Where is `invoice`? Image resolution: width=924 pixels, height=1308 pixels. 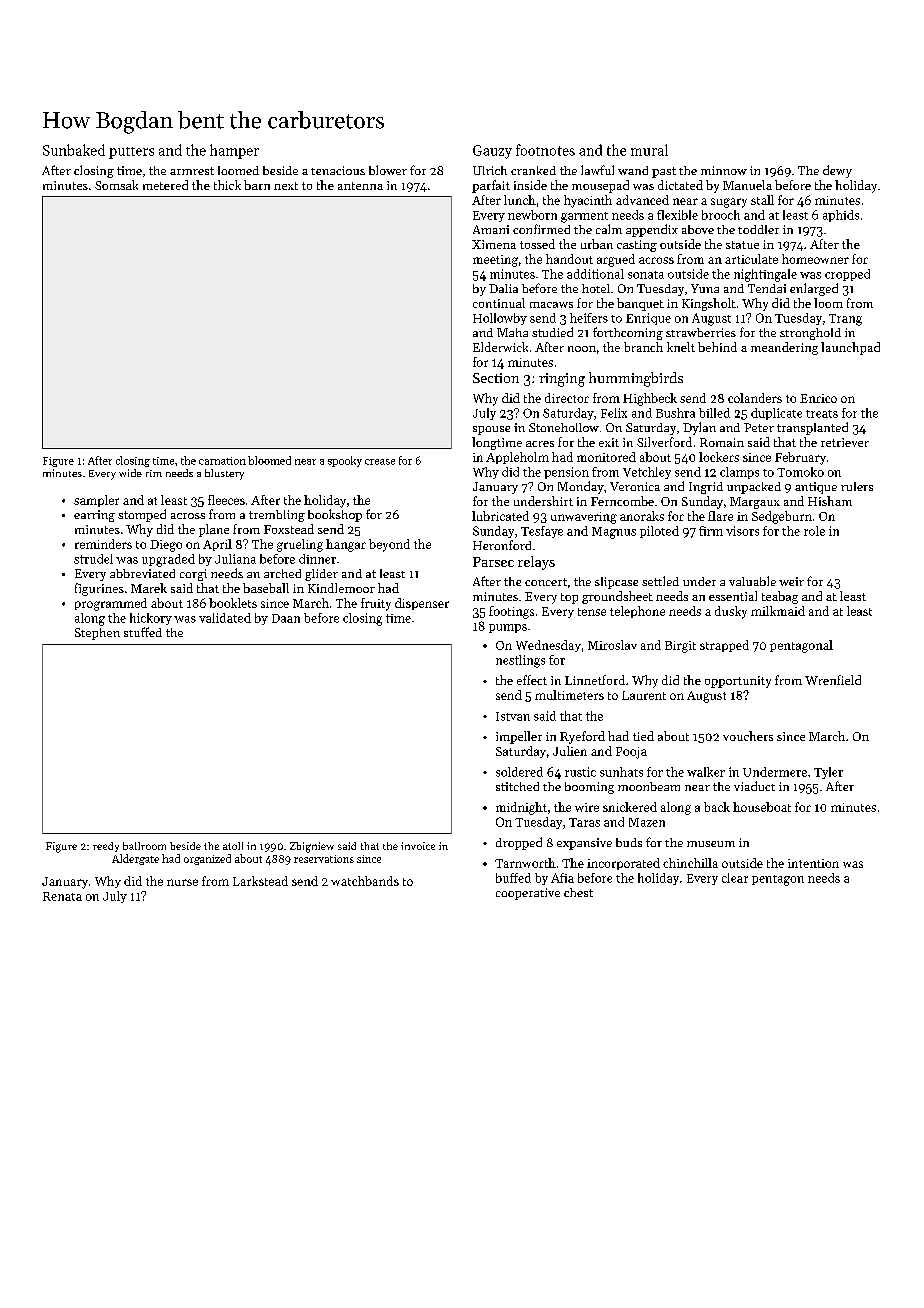
invoice is located at coordinates (418, 846).
